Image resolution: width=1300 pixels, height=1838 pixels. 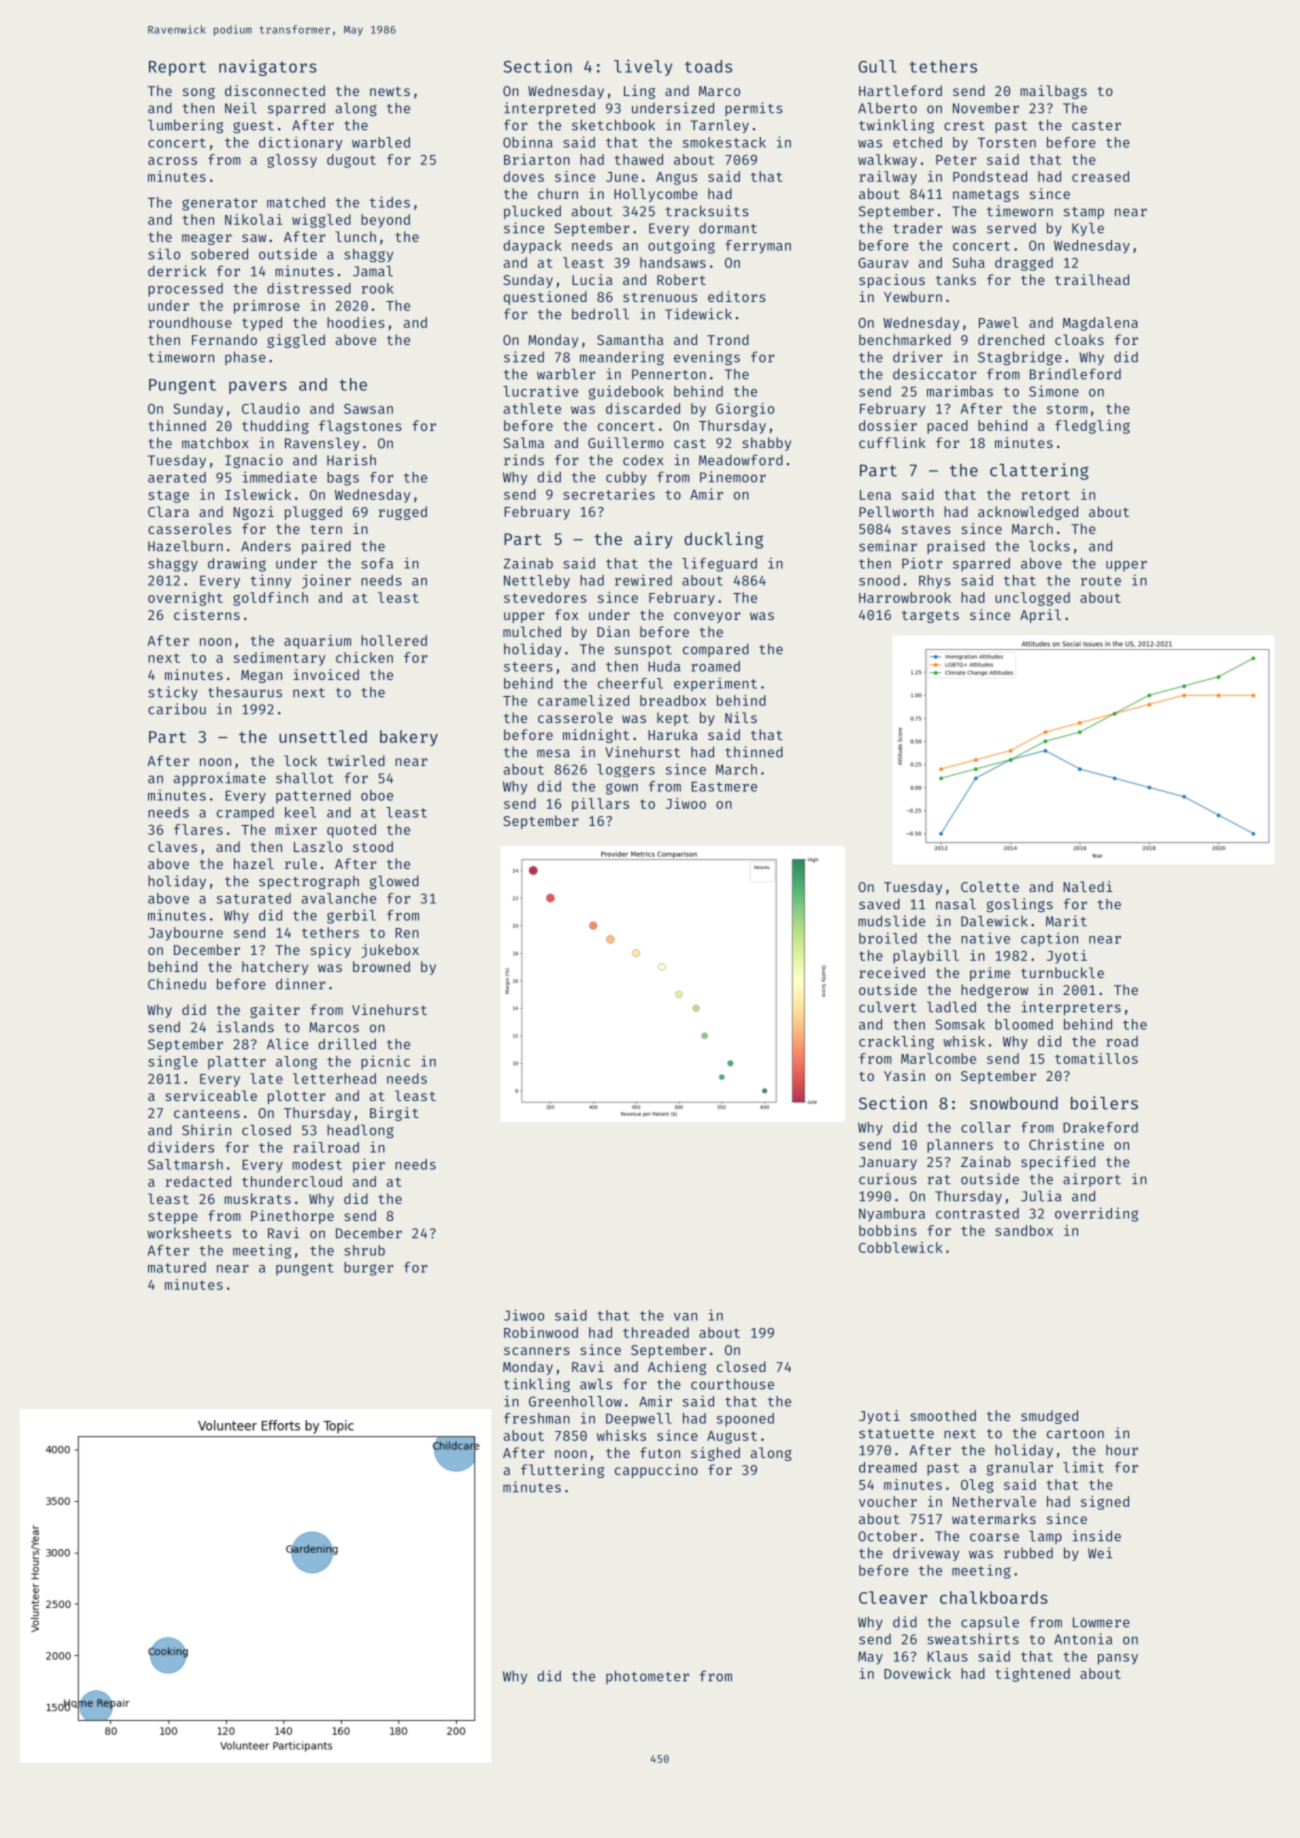 What do you see at coordinates (541, 1332) in the document?
I see `Robinwood` at bounding box center [541, 1332].
